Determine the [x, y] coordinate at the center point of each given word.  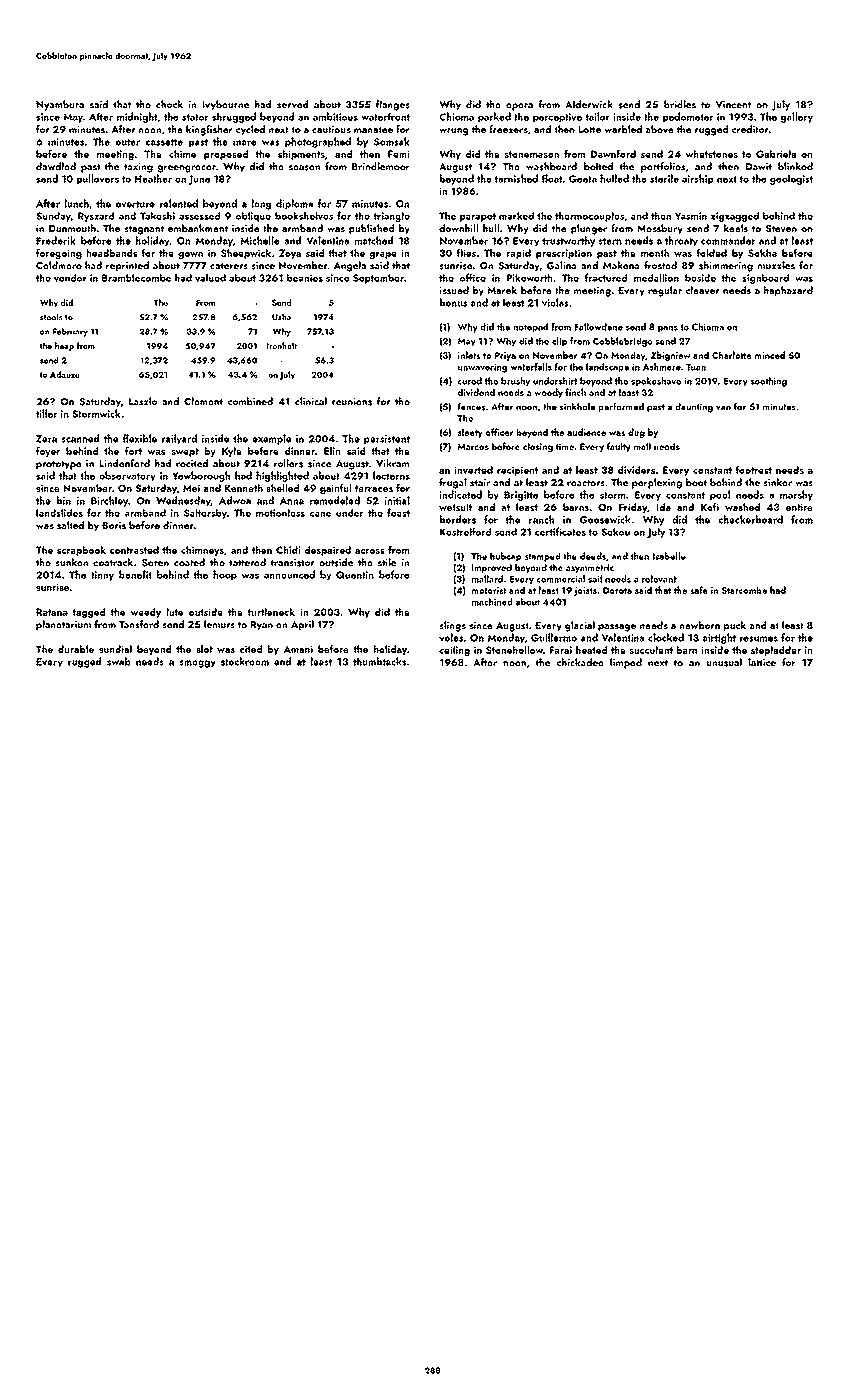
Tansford [139, 624]
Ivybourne [225, 105]
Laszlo [143, 401]
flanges [393, 105]
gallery [797, 117]
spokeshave [656, 382]
